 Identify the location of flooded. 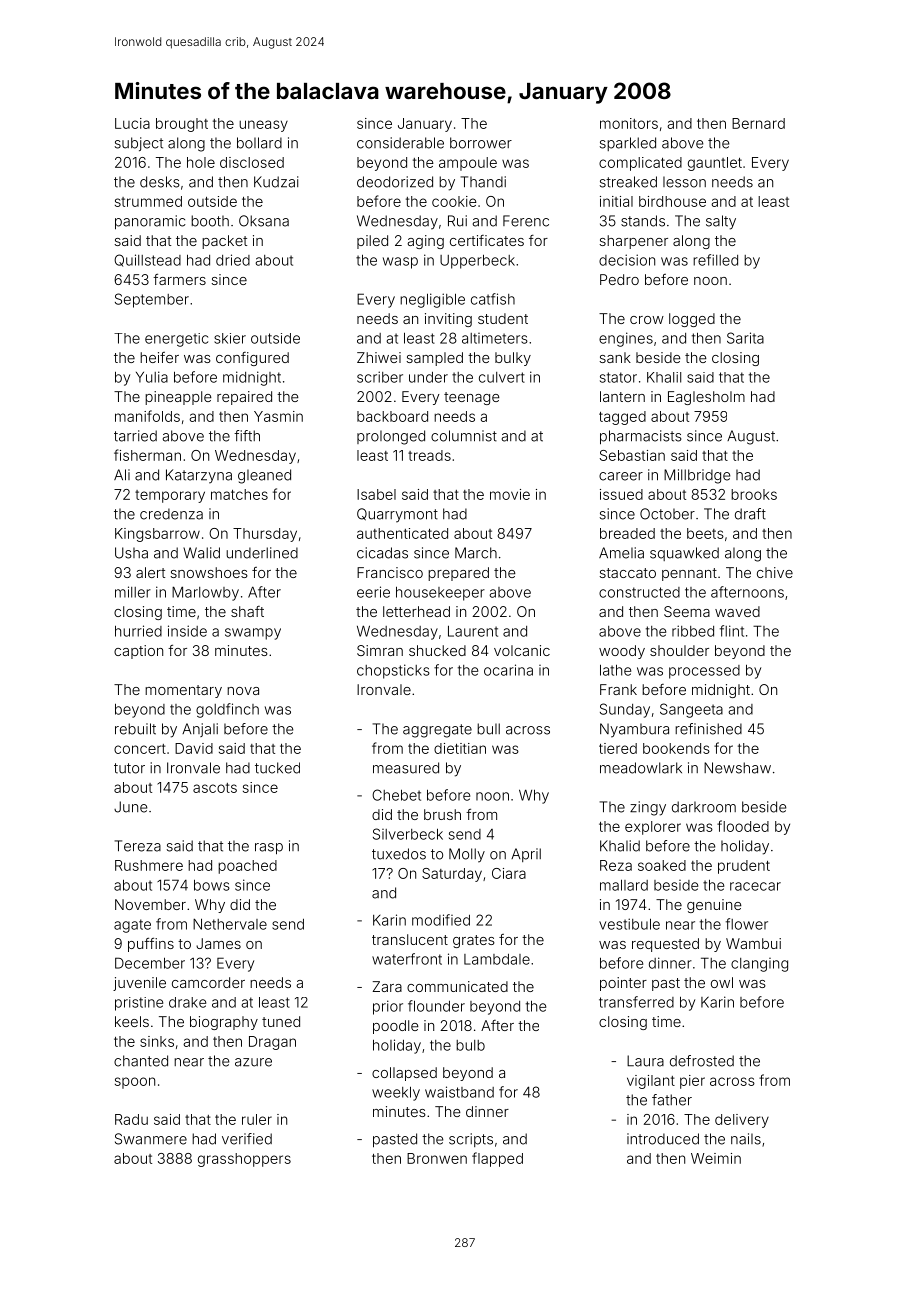
(743, 826).
